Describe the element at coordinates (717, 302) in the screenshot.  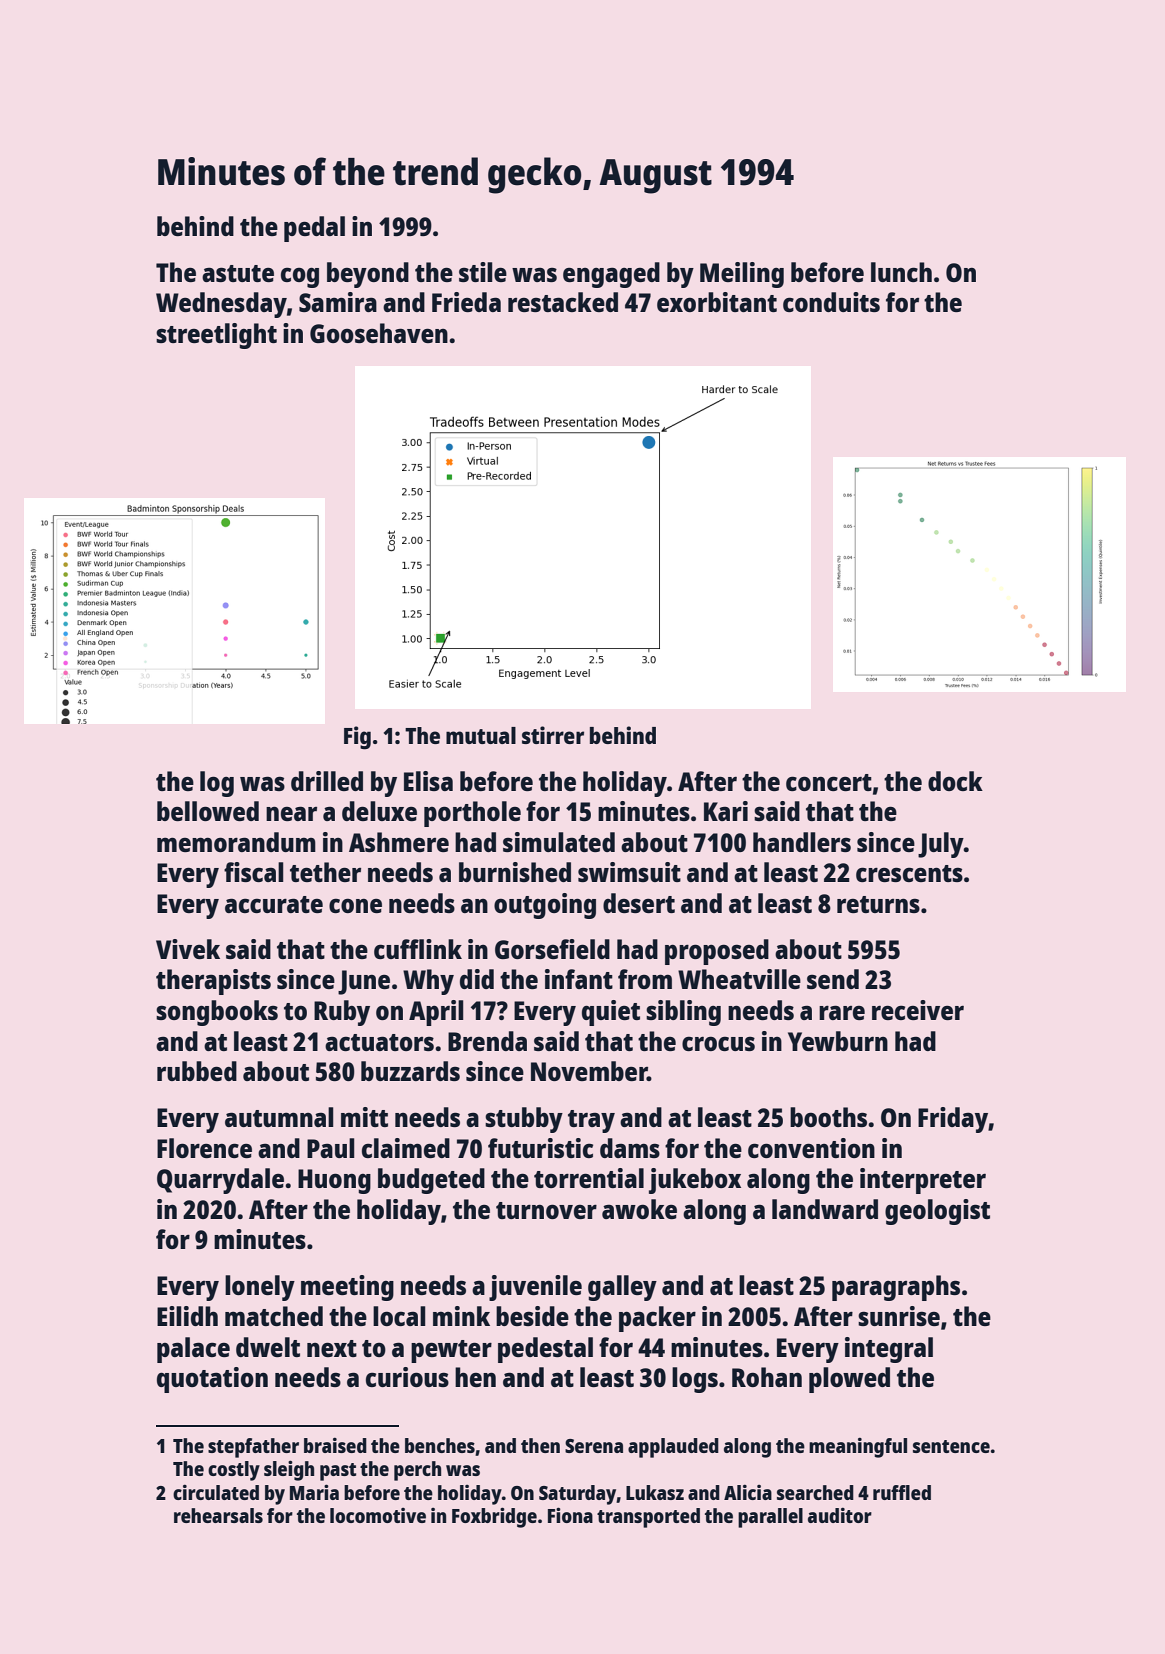
I see `exorbitant` at that location.
